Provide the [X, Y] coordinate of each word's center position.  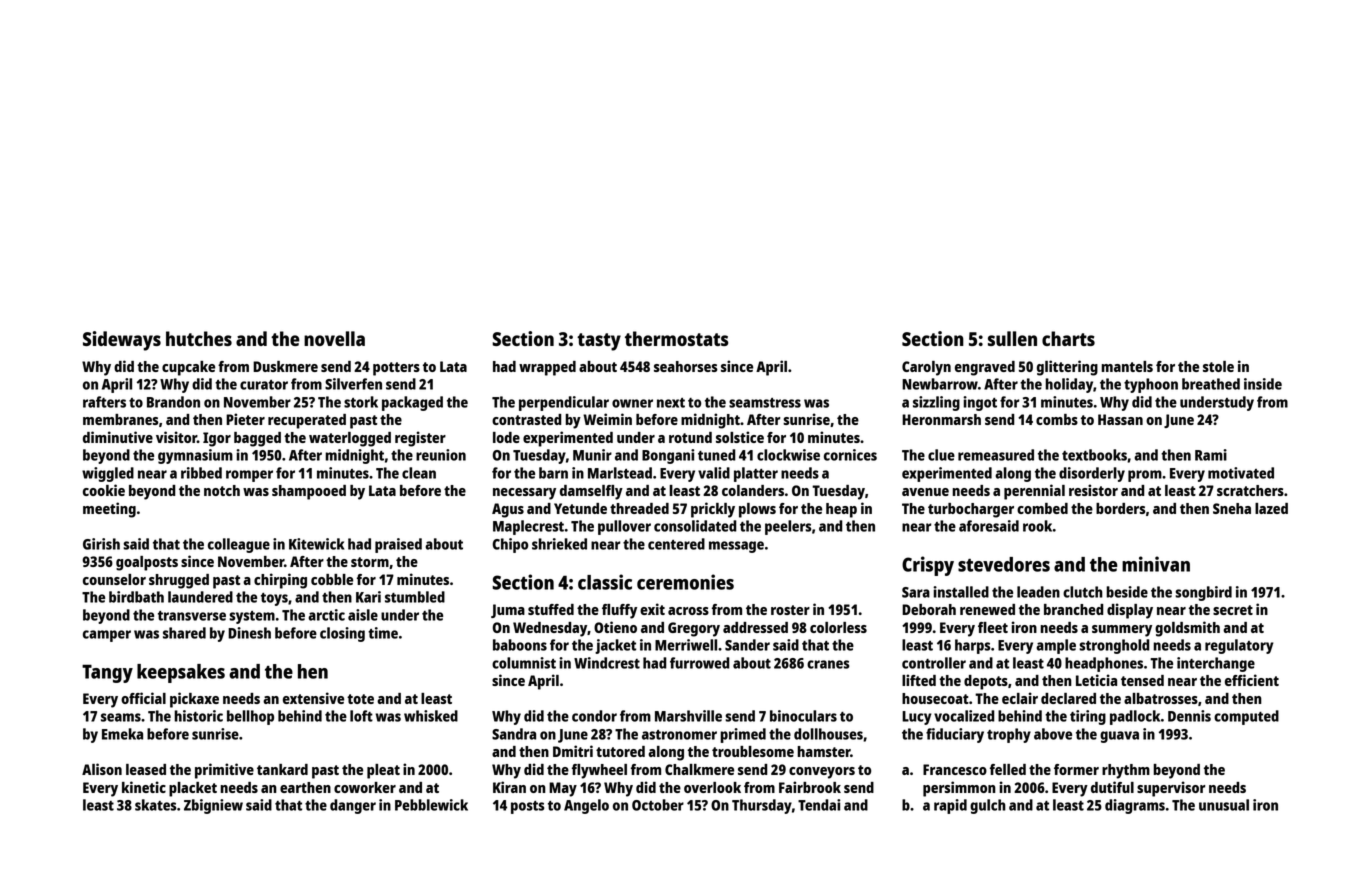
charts [1068, 338]
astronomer [679, 735]
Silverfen [353, 384]
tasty [599, 342]
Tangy [107, 673]
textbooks [1094, 455]
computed [1246, 717]
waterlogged [350, 439]
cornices [850, 455]
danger [353, 806]
